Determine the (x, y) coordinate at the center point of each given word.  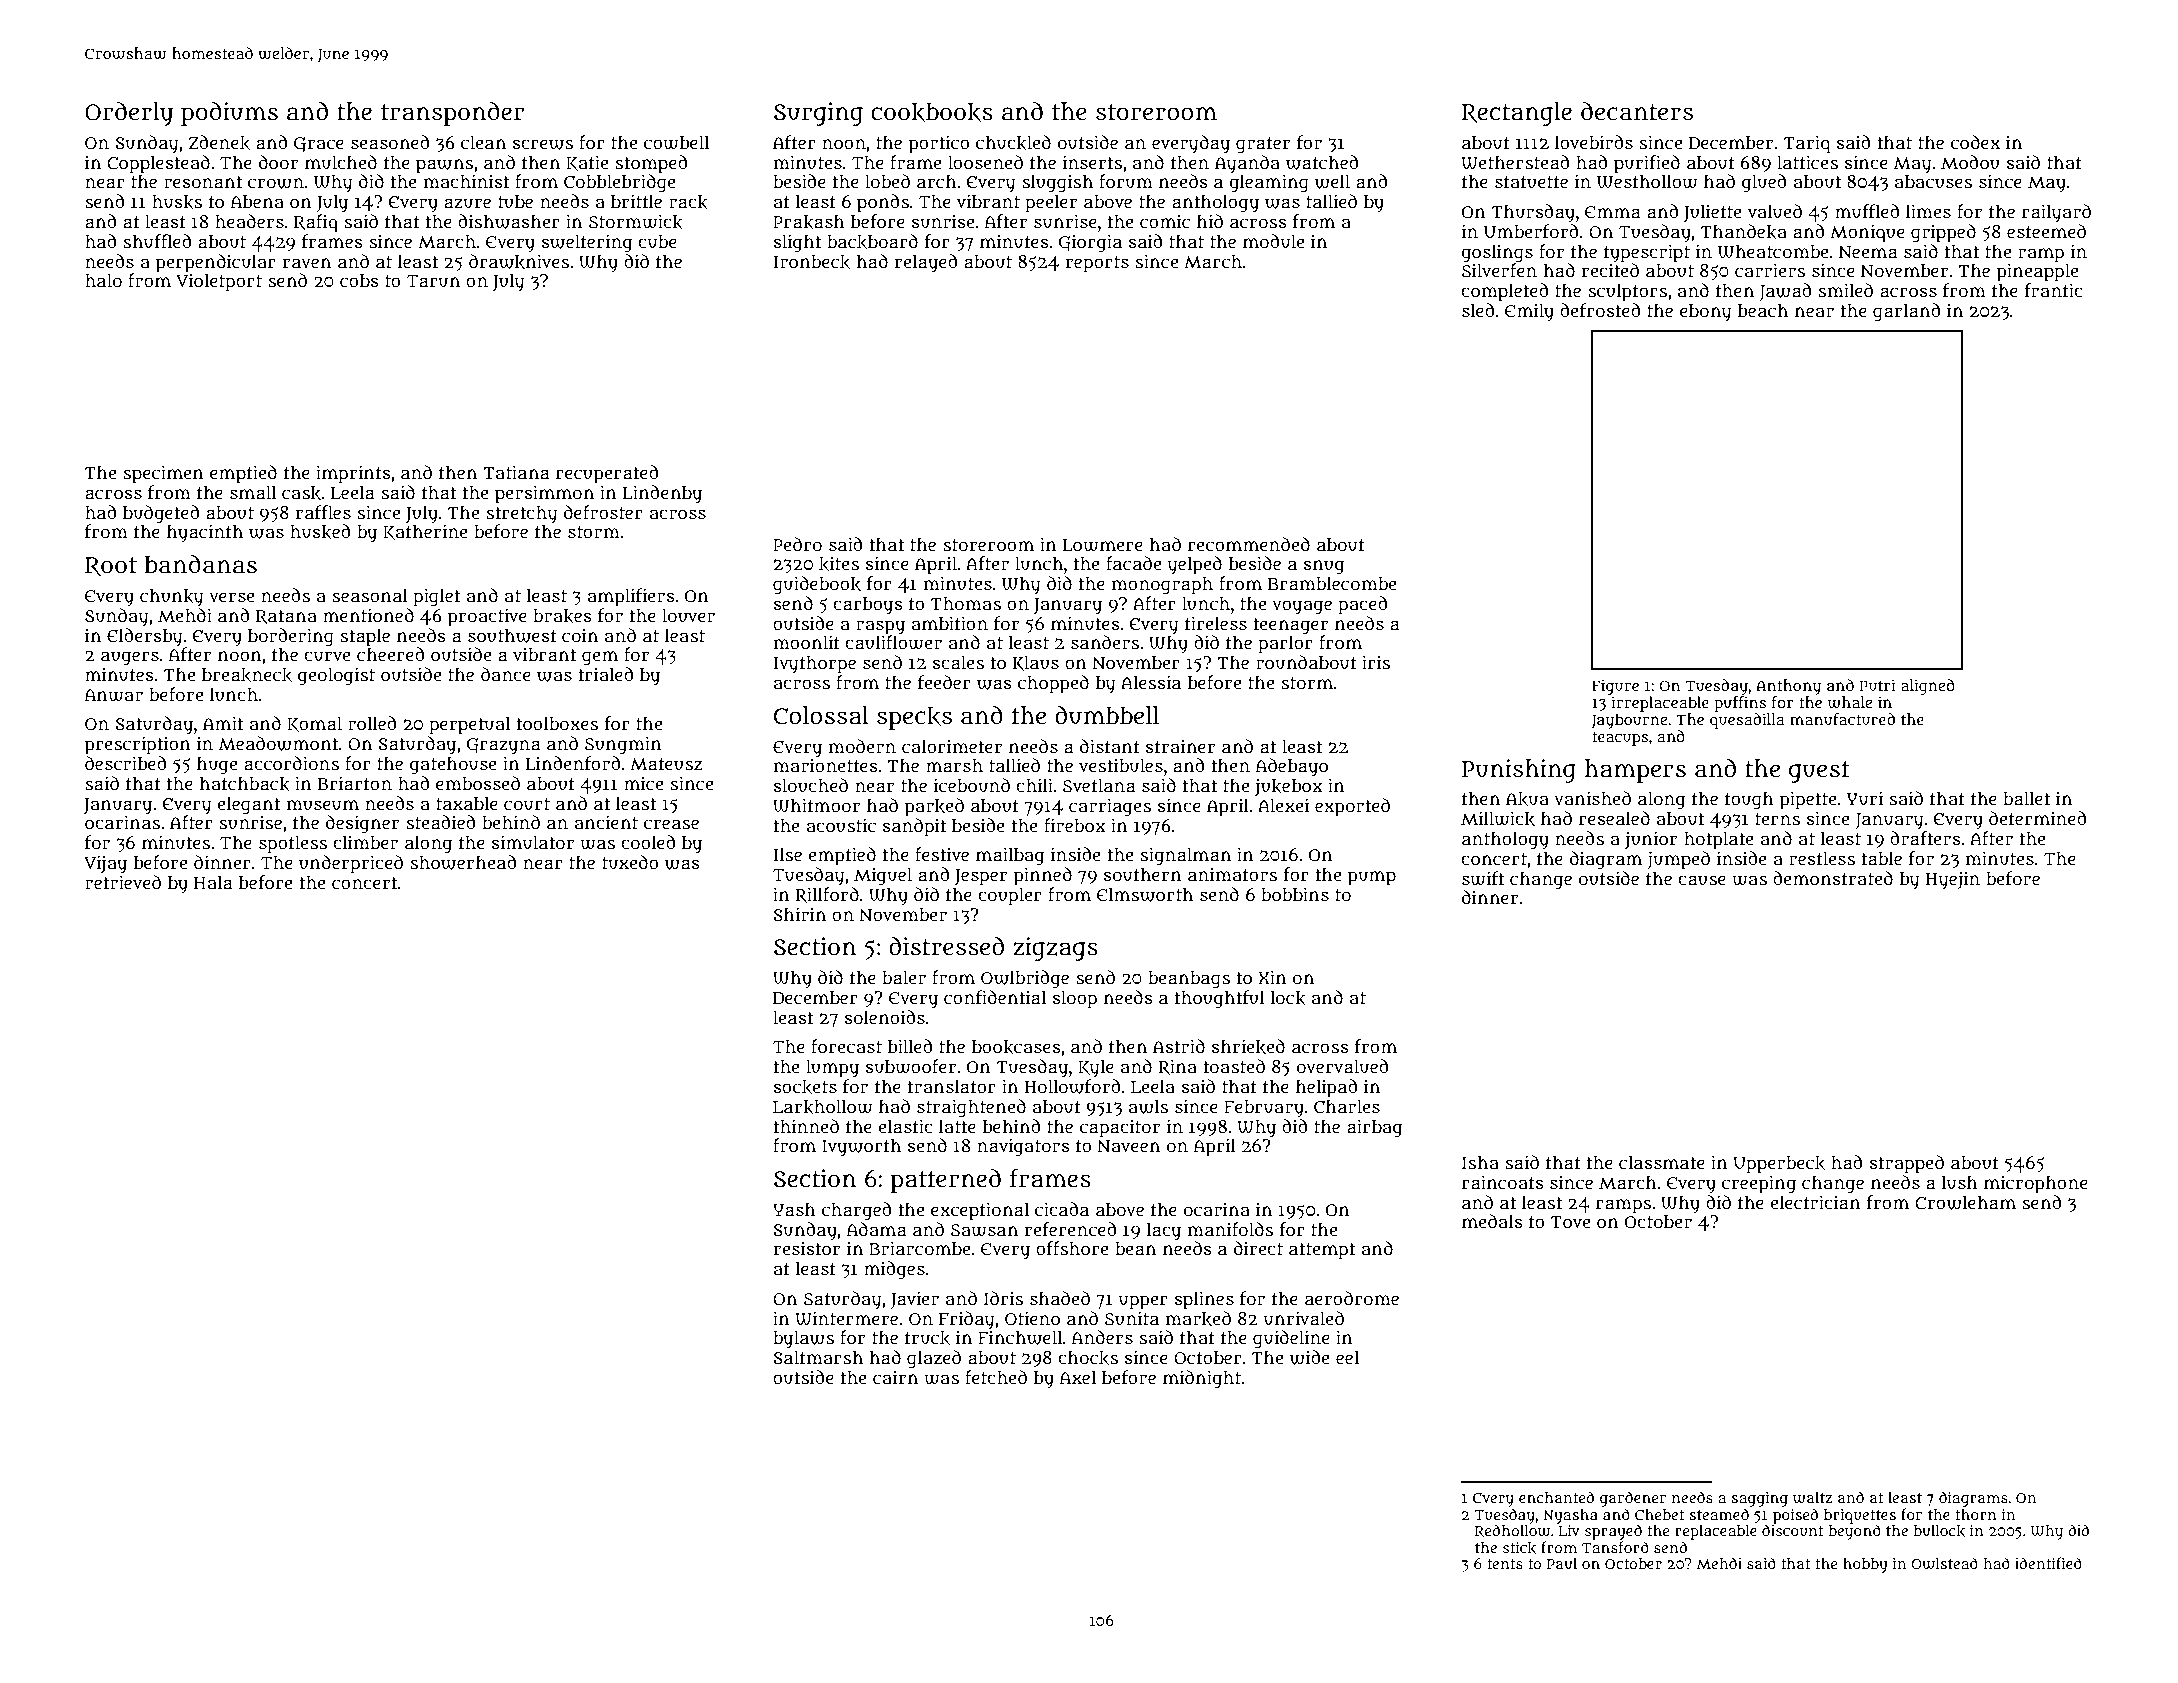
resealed (1614, 818)
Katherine (425, 532)
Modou (1970, 162)
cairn (895, 1378)
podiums (229, 114)
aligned (1928, 687)
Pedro (797, 544)
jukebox (1289, 787)
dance (506, 674)
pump (1372, 878)
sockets (805, 1087)
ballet (2026, 798)
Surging (818, 114)
